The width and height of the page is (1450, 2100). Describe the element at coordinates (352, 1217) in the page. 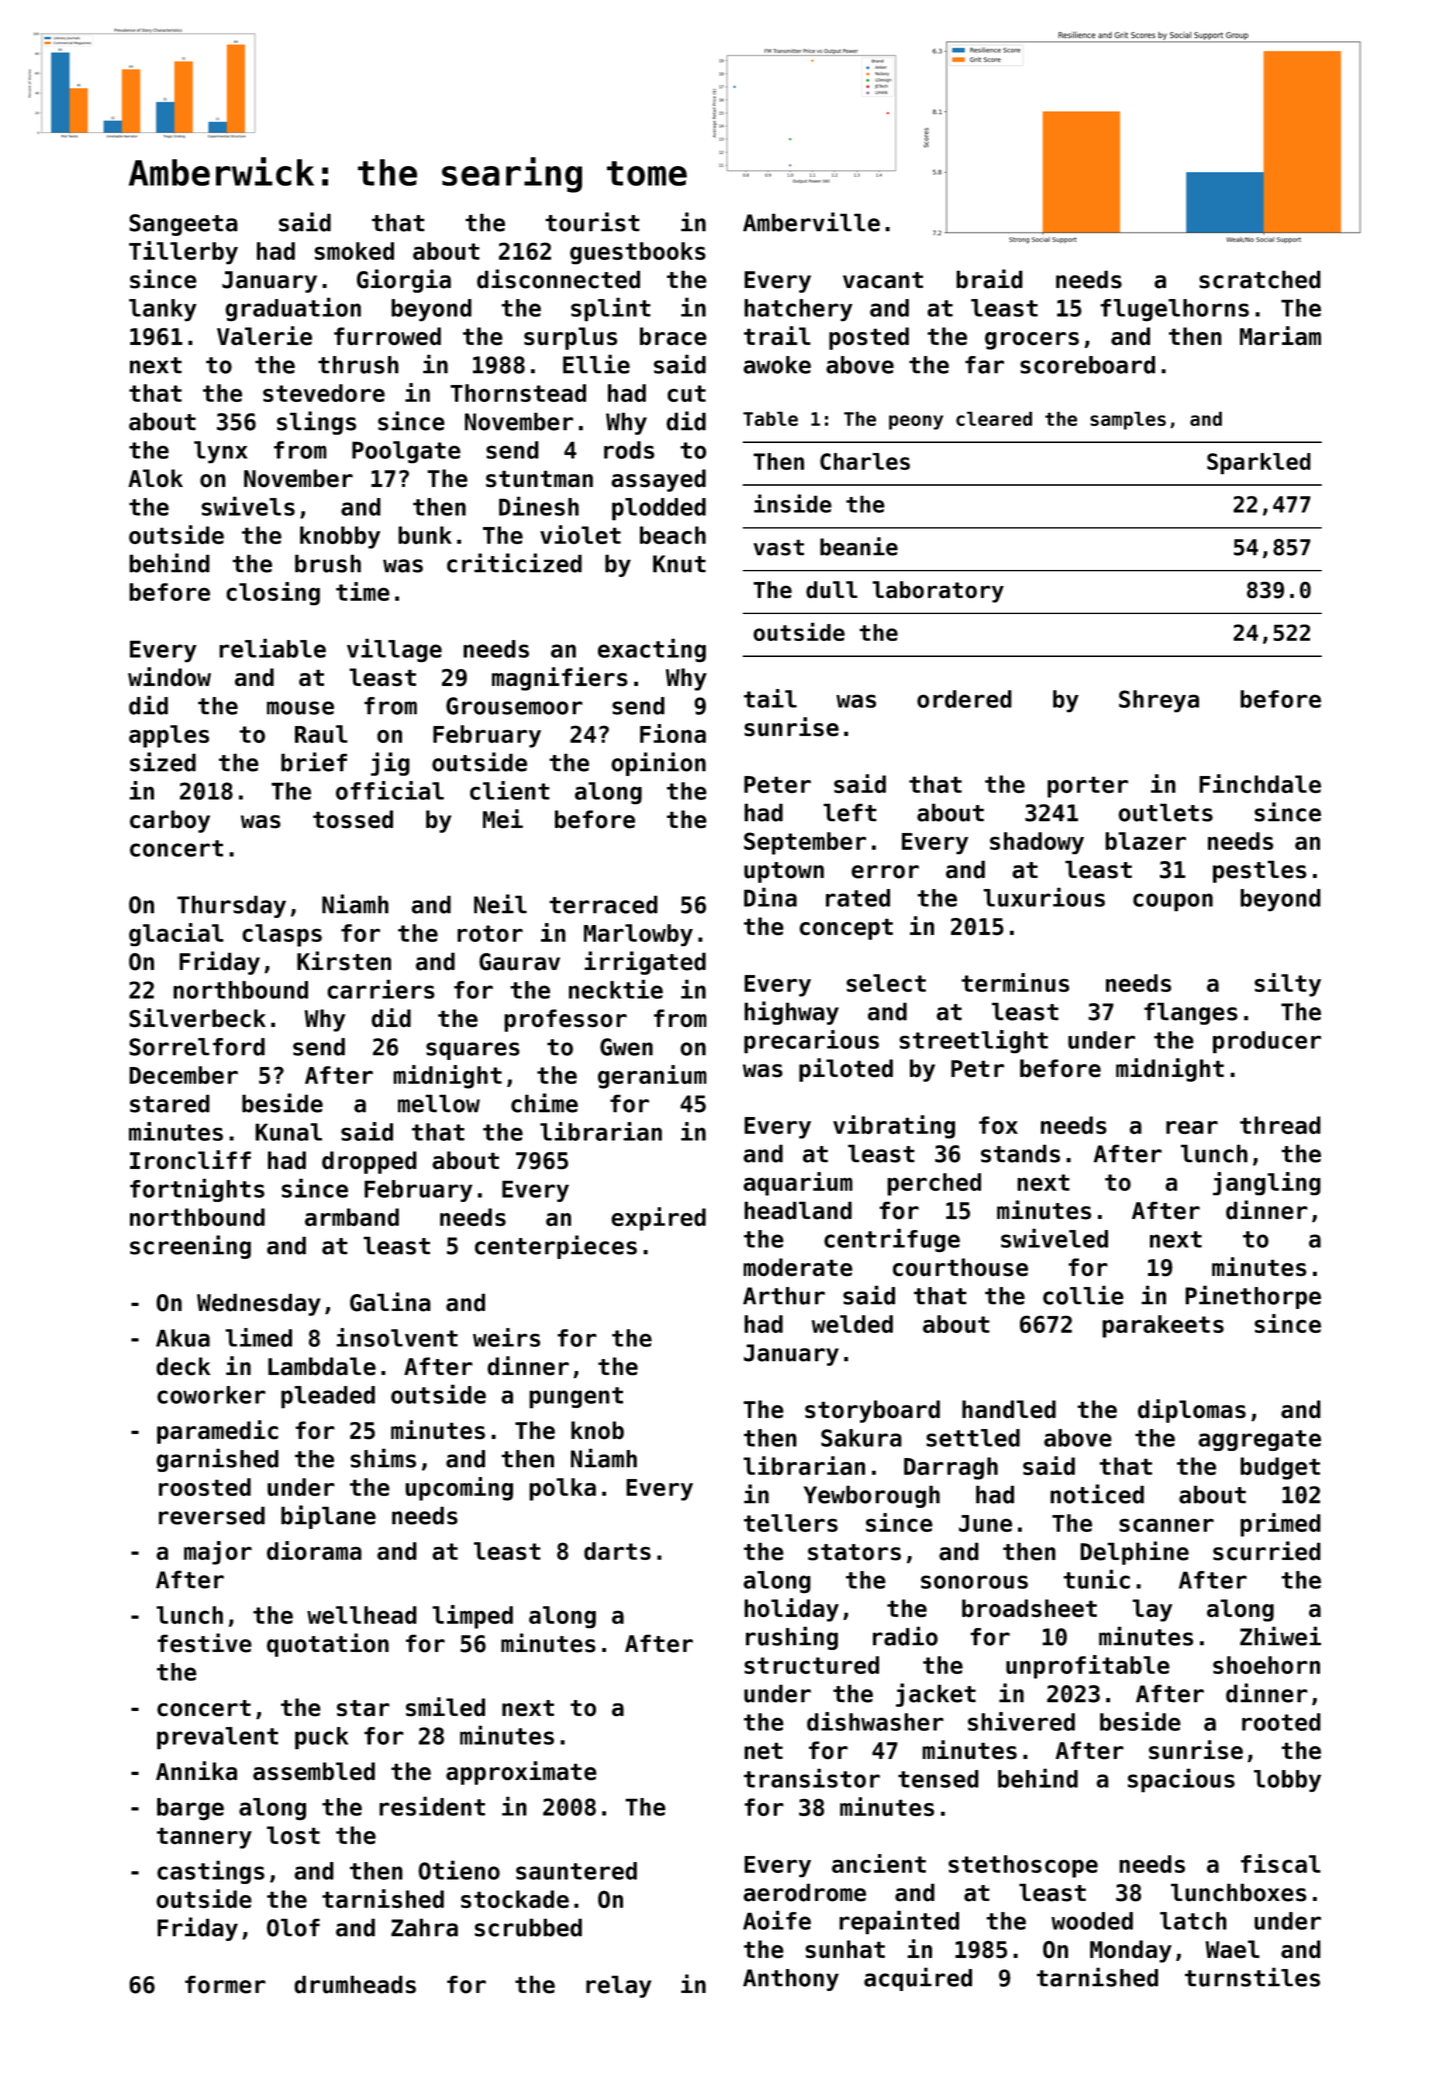

I see `armband` at that location.
